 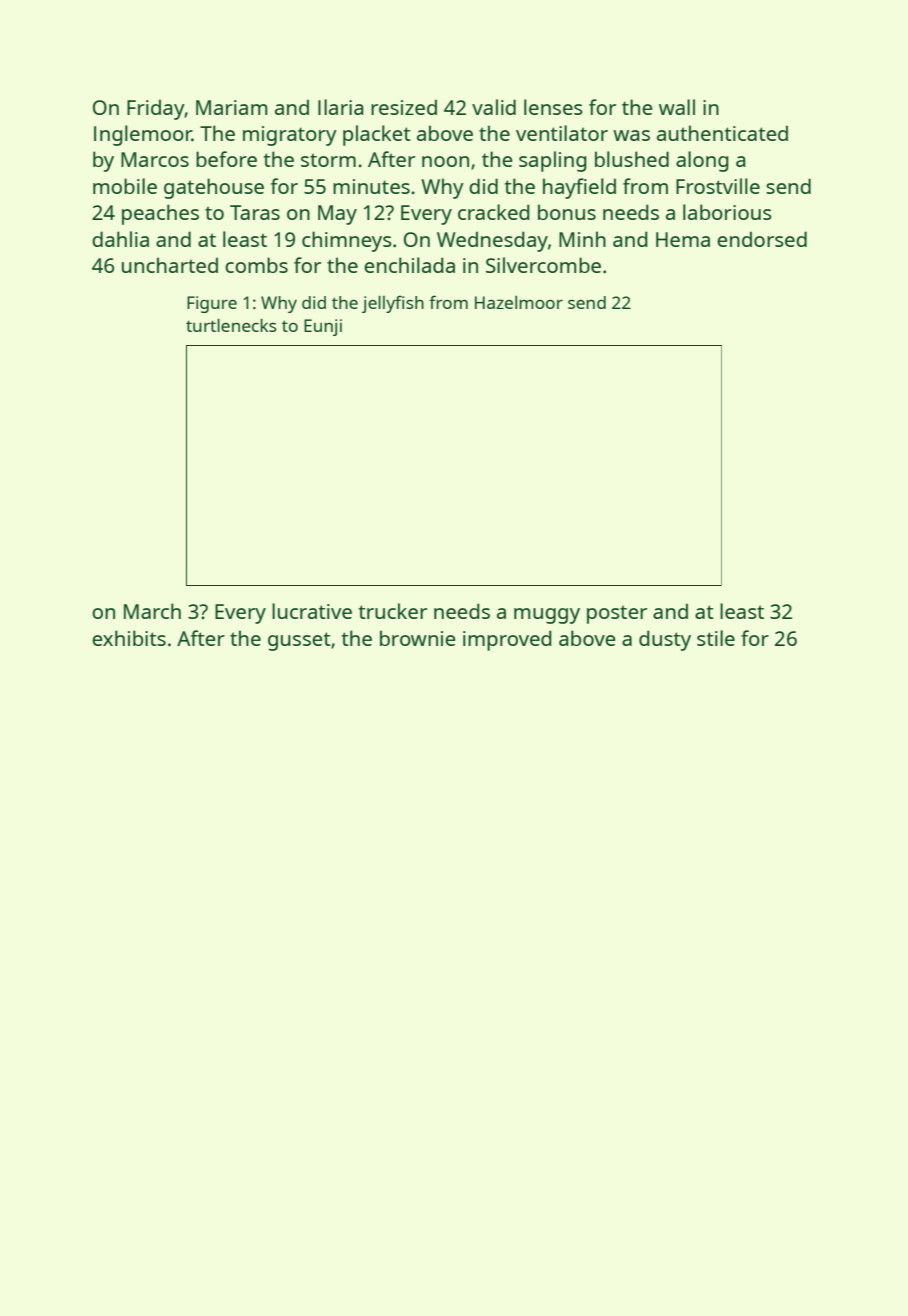 What do you see at coordinates (231, 107) in the screenshot?
I see `Mariam` at bounding box center [231, 107].
